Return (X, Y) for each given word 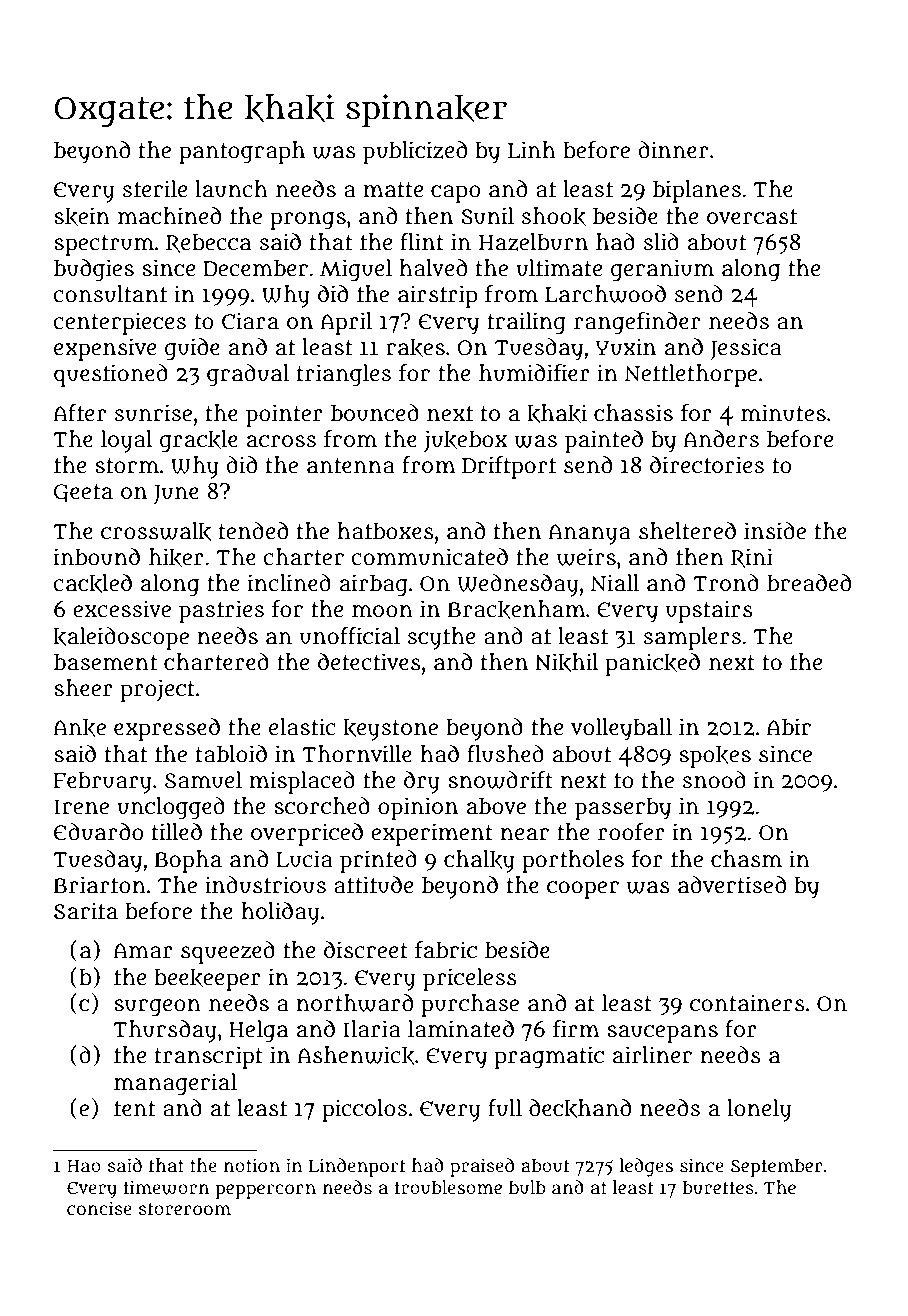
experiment (432, 834)
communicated (429, 557)
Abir (789, 727)
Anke (79, 727)
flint (422, 242)
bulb (527, 1187)
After (79, 413)
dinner (673, 150)
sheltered (687, 531)
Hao (84, 1166)
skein (82, 216)
